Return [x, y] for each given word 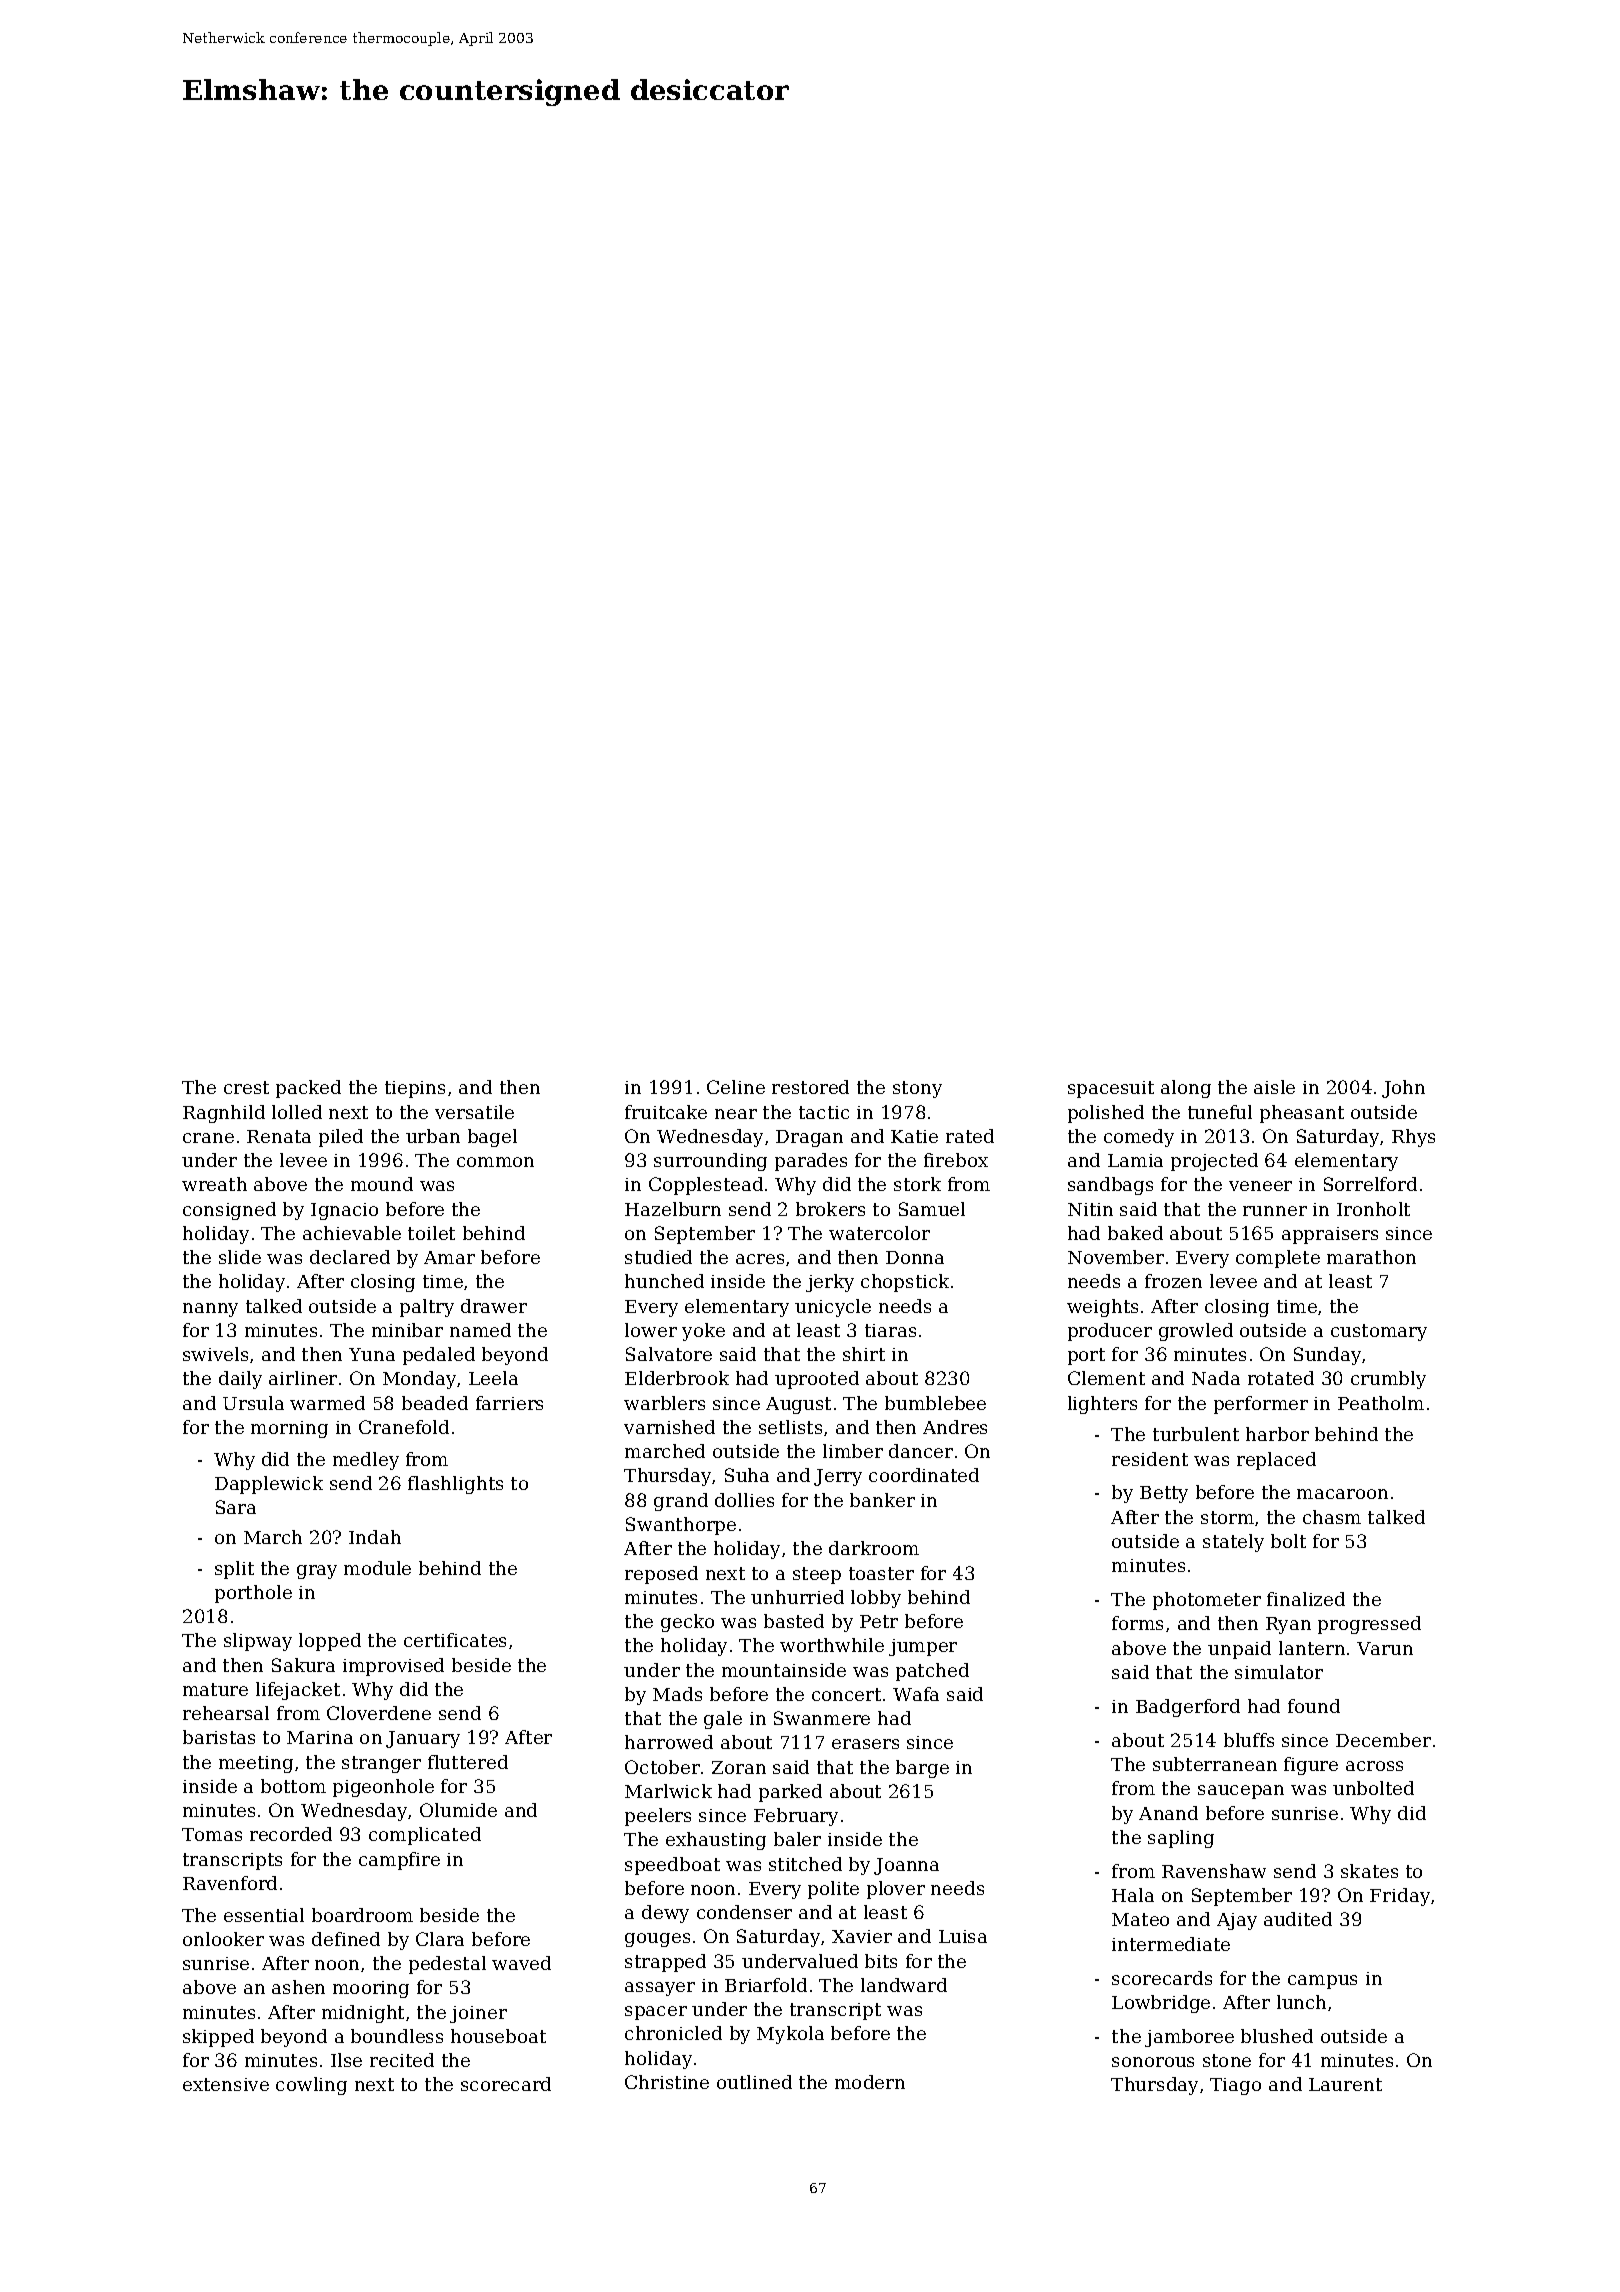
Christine [667, 2082]
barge [922, 1769]
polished [1106, 1114]
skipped [218, 2038]
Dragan [809, 1138]
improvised [393, 1667]
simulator [1279, 1672]
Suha [747, 1475]
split [234, 1570]
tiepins [415, 1089]
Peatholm [1381, 1403]
